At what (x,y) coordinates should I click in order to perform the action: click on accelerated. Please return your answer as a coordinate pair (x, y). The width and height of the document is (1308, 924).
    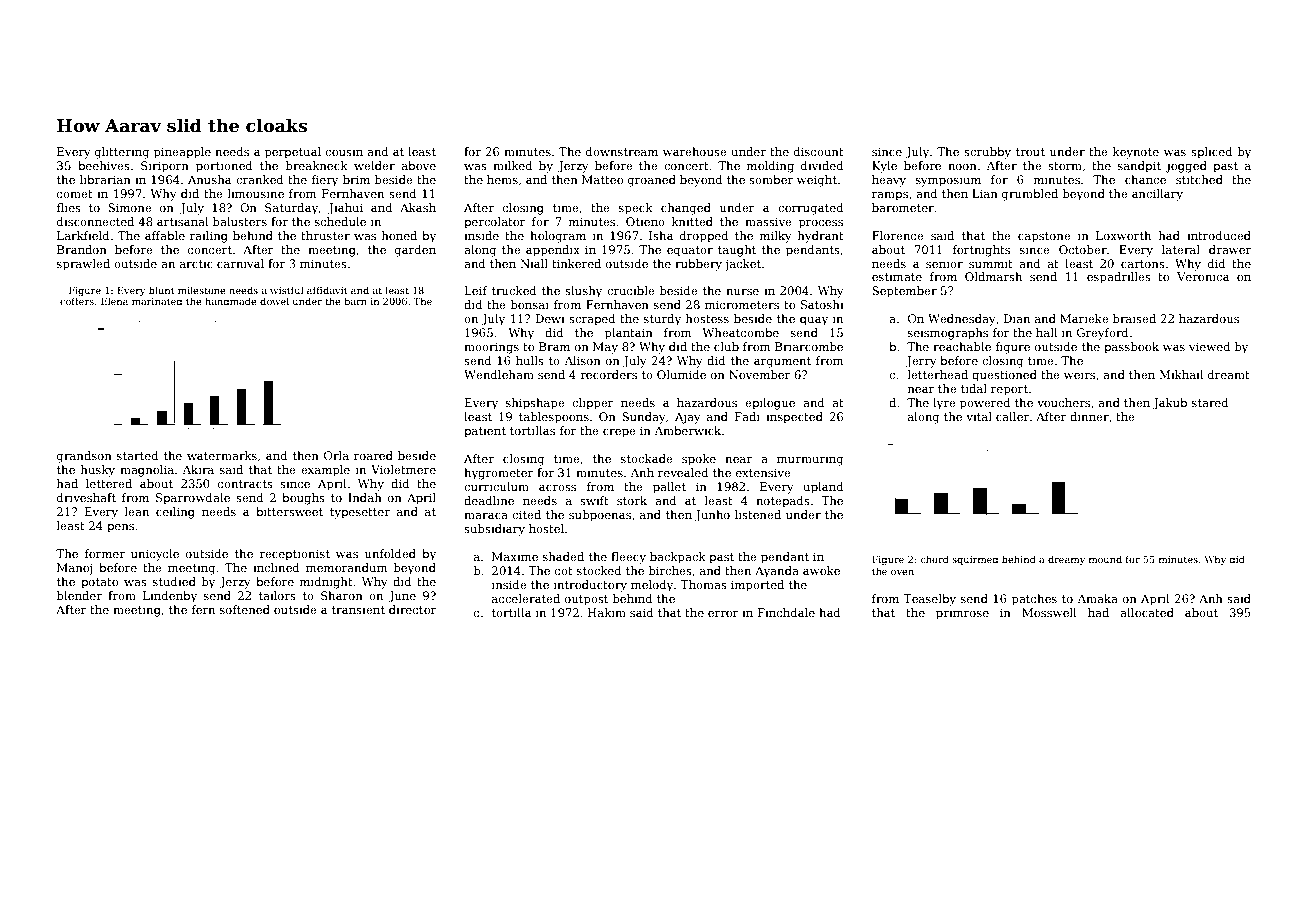
    Looking at the image, I should click on (526, 598).
